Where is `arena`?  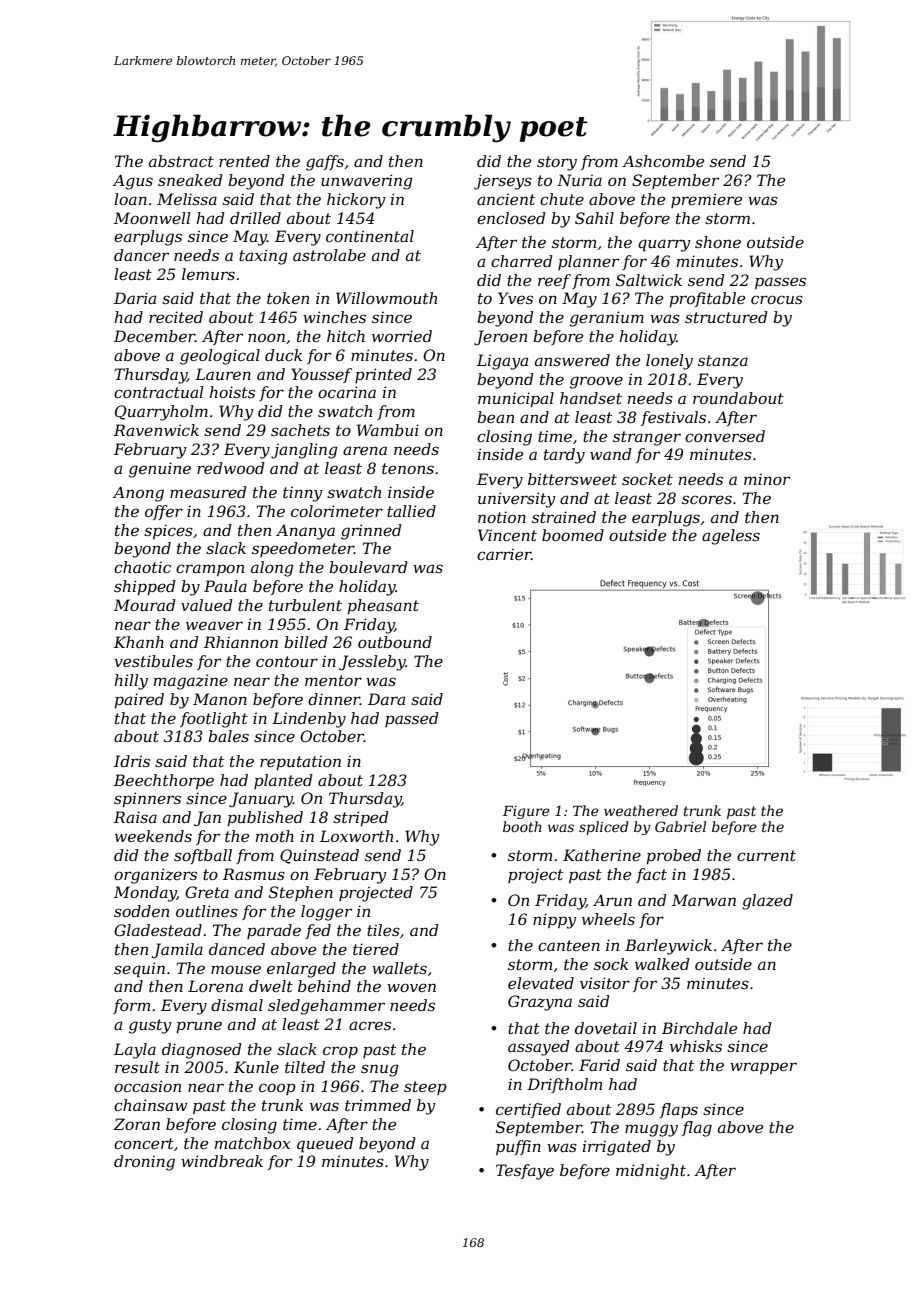 arena is located at coordinates (365, 450).
